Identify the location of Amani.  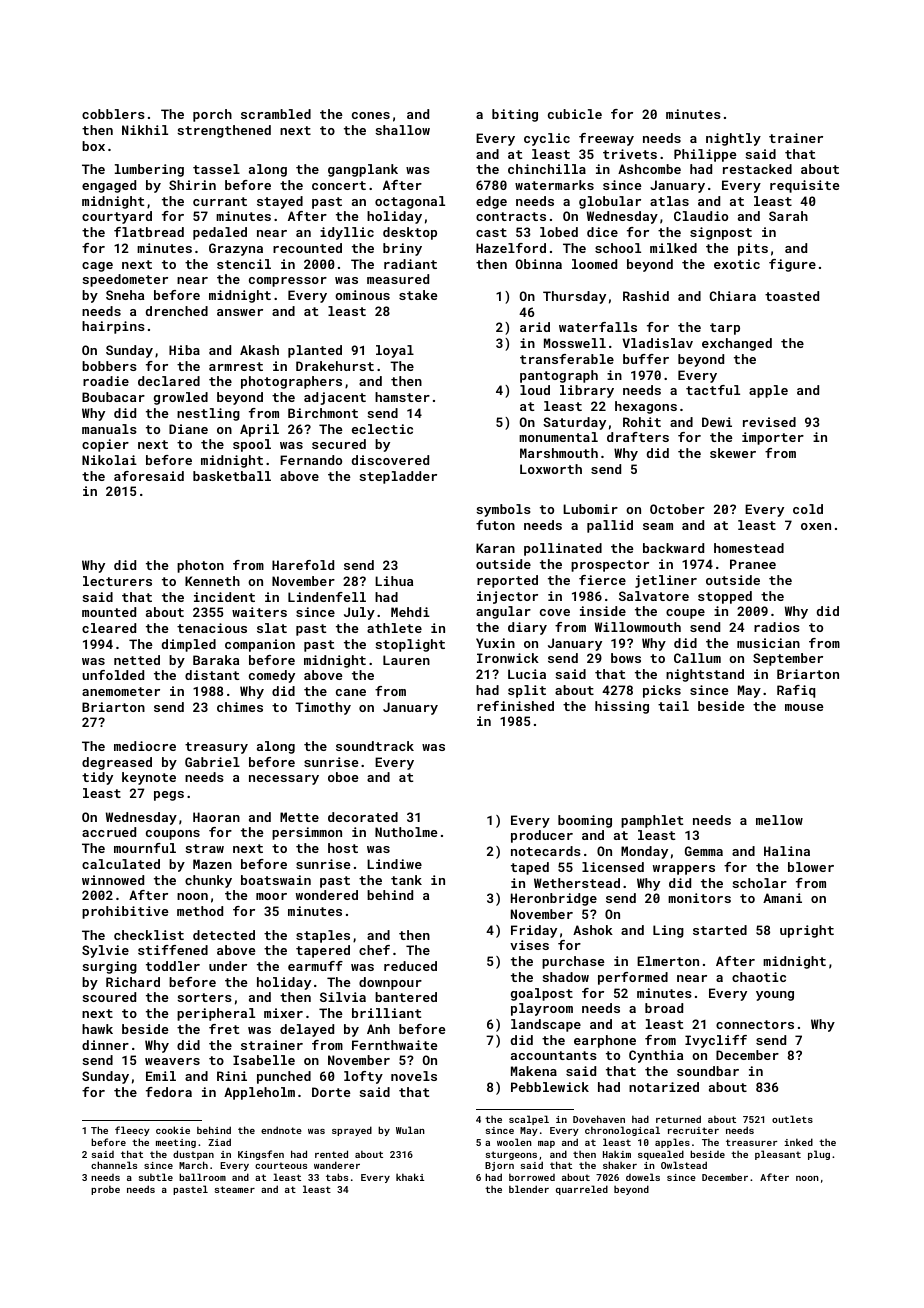
(782, 898).
